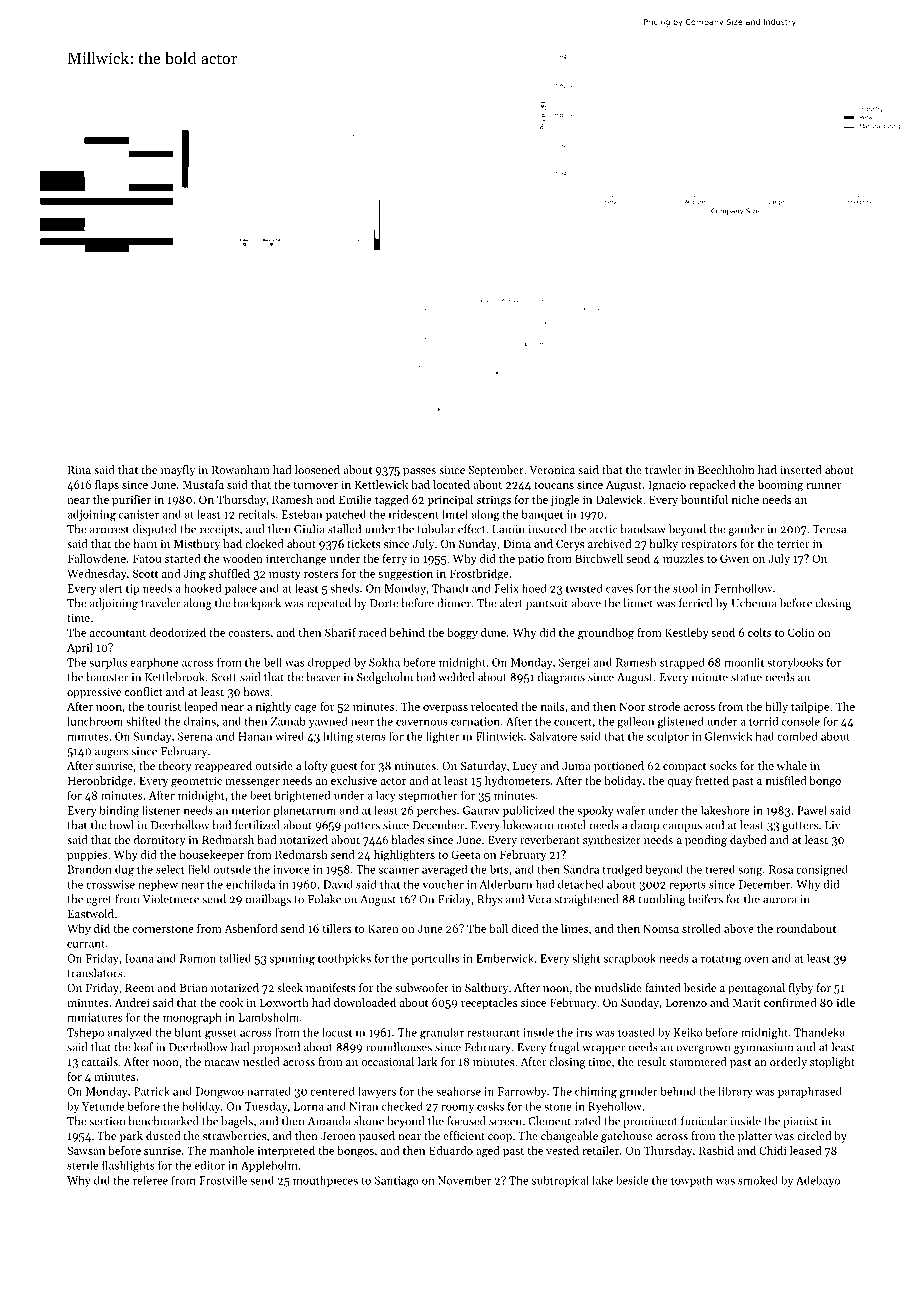  I want to click on inserted, so click(801, 469).
